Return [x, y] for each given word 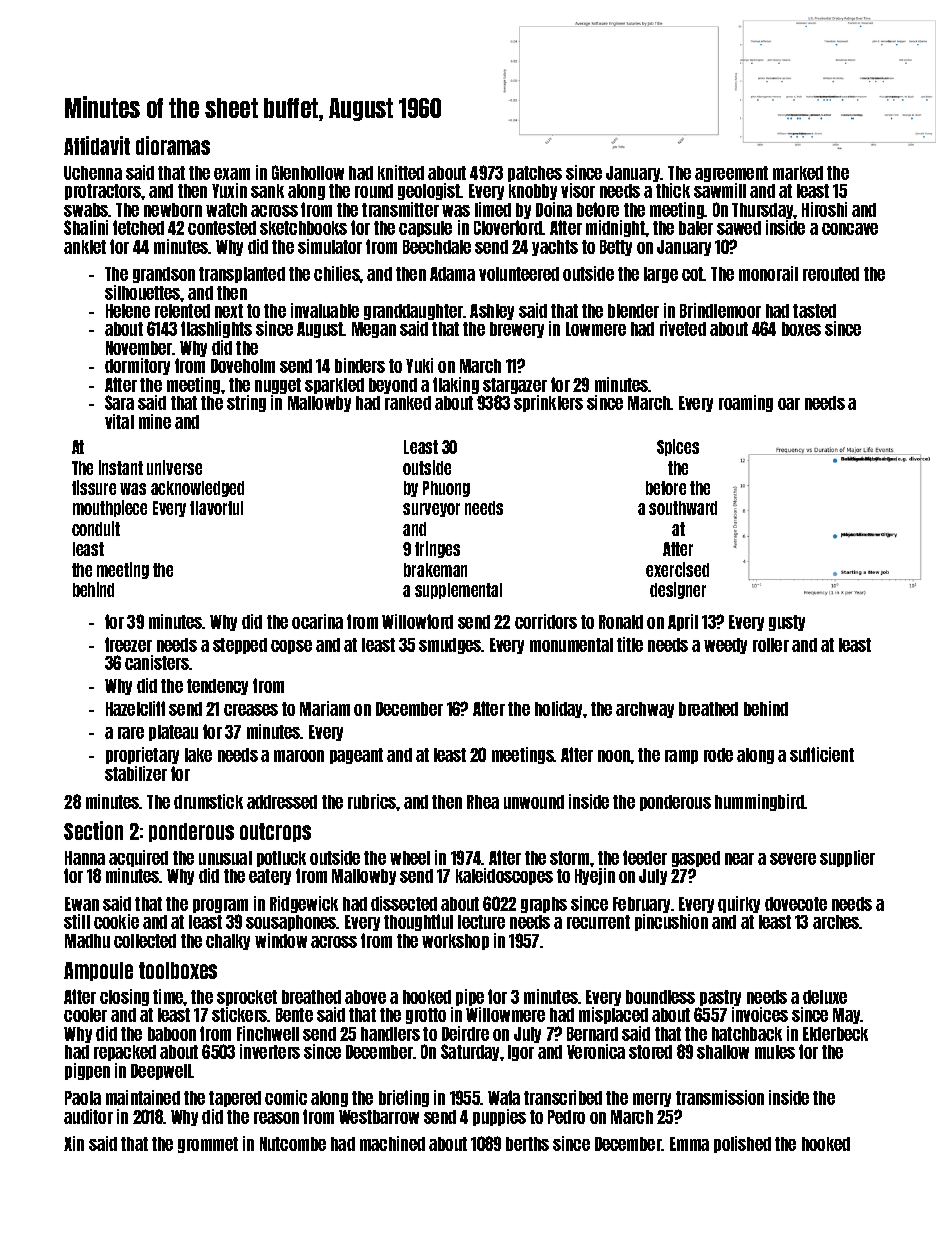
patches [535, 174]
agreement [731, 174]
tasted [814, 311]
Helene [128, 311]
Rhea [483, 802]
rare [131, 733]
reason [276, 1118]
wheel [410, 858]
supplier [847, 858]
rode [718, 755]
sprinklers [548, 403]
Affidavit [97, 145]
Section [93, 830]
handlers [390, 1034]
